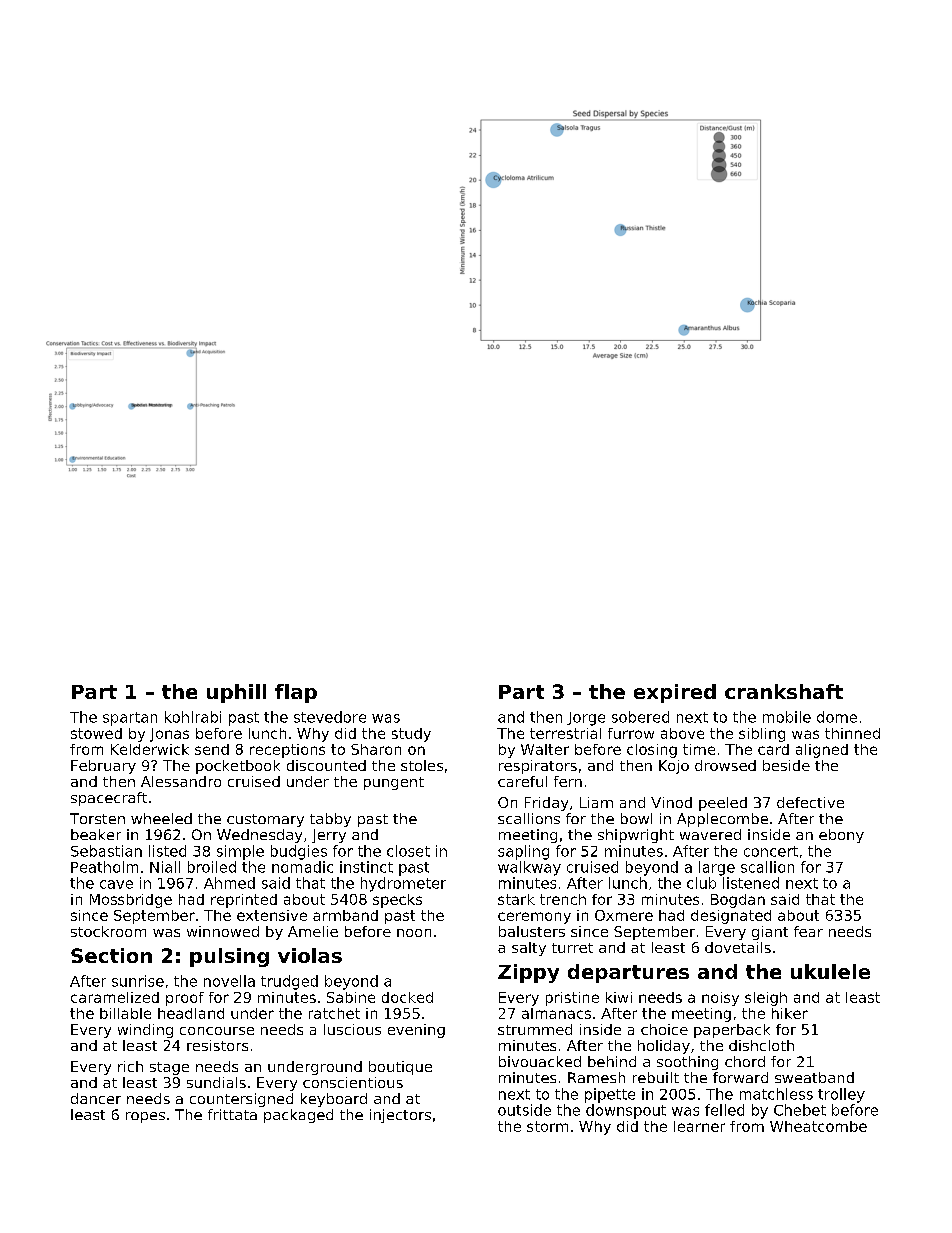 The height and width of the screenshot is (1233, 952). I want to click on Ahmed, so click(229, 883).
